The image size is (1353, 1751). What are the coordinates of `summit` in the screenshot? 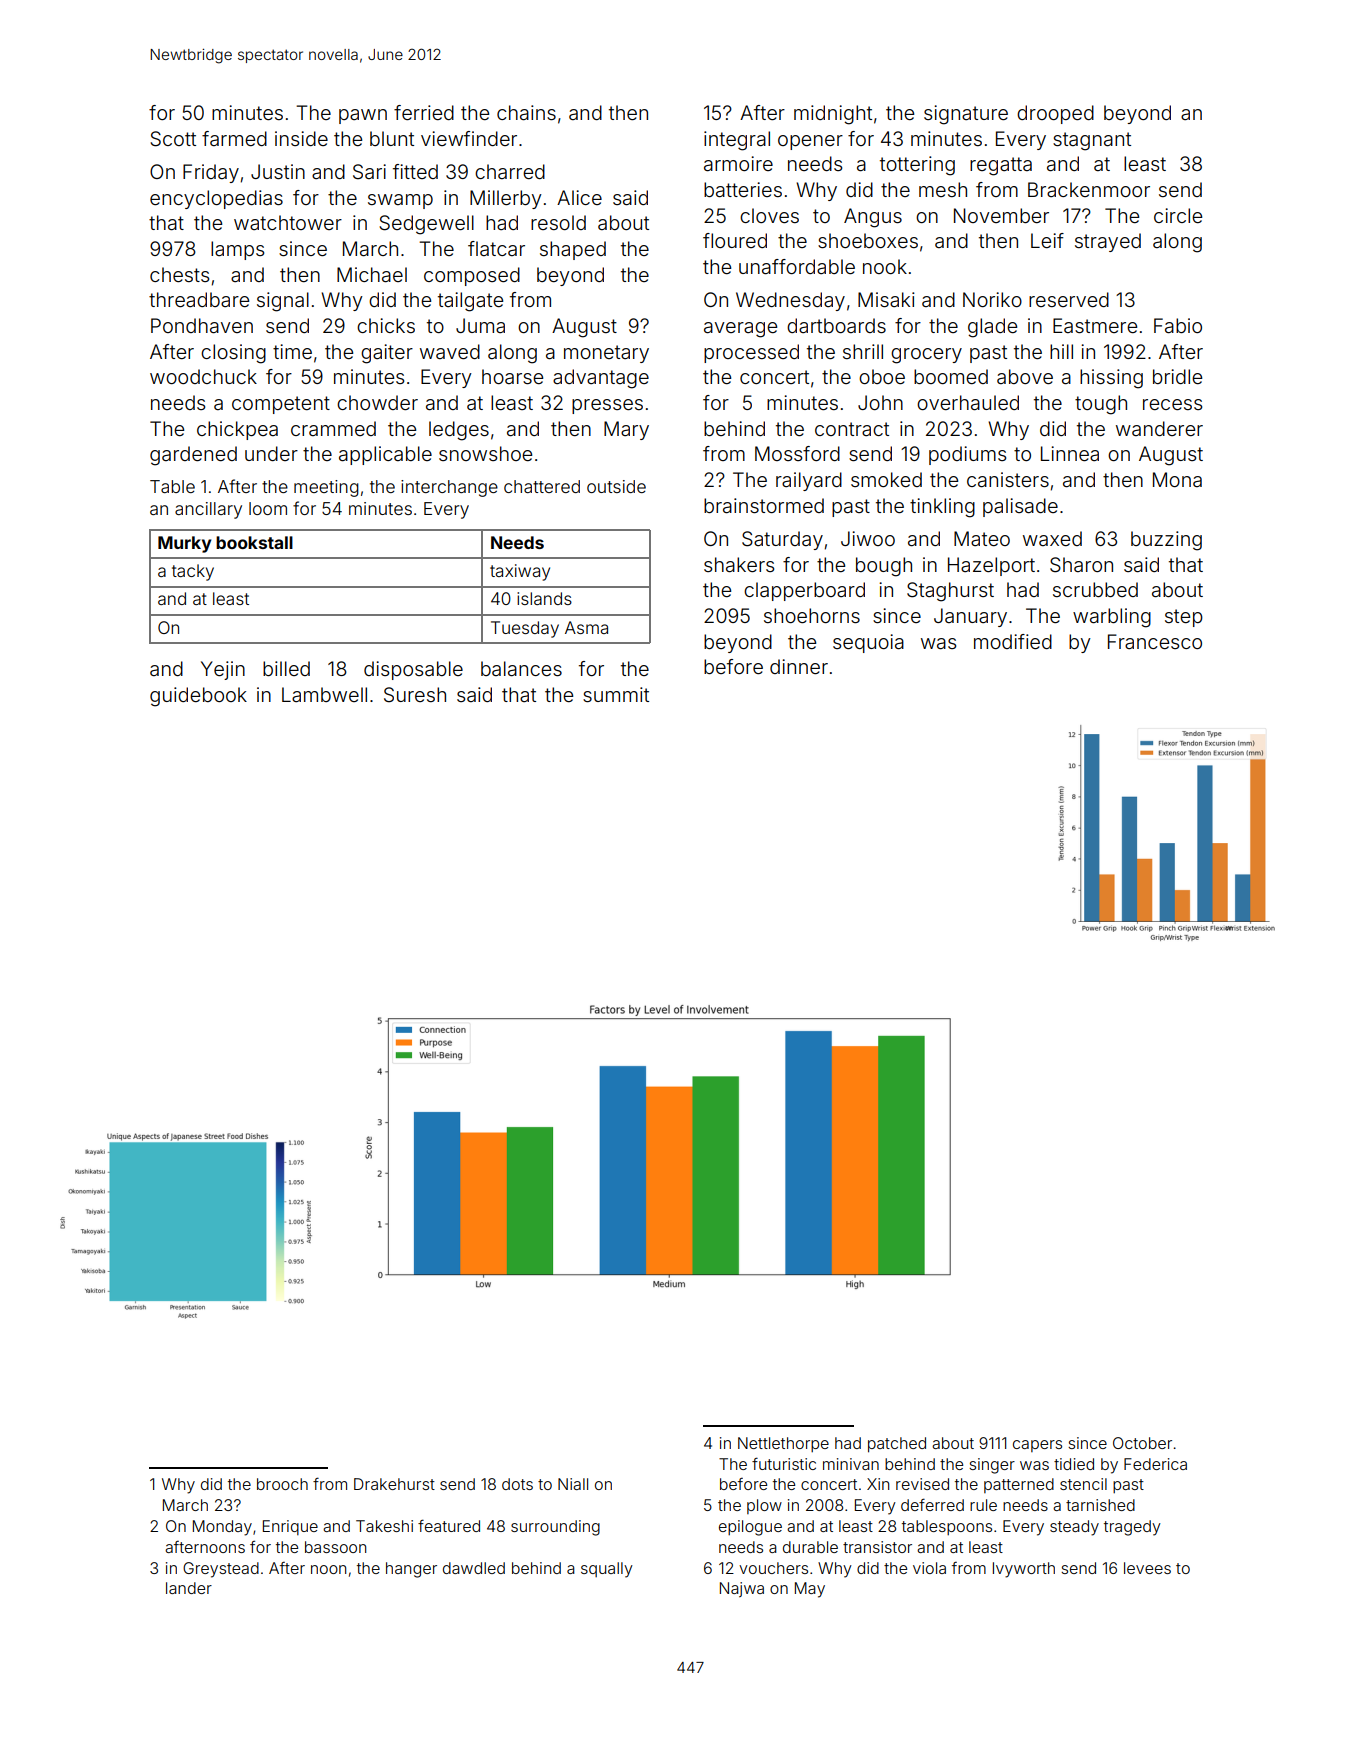 It's located at (616, 694).
